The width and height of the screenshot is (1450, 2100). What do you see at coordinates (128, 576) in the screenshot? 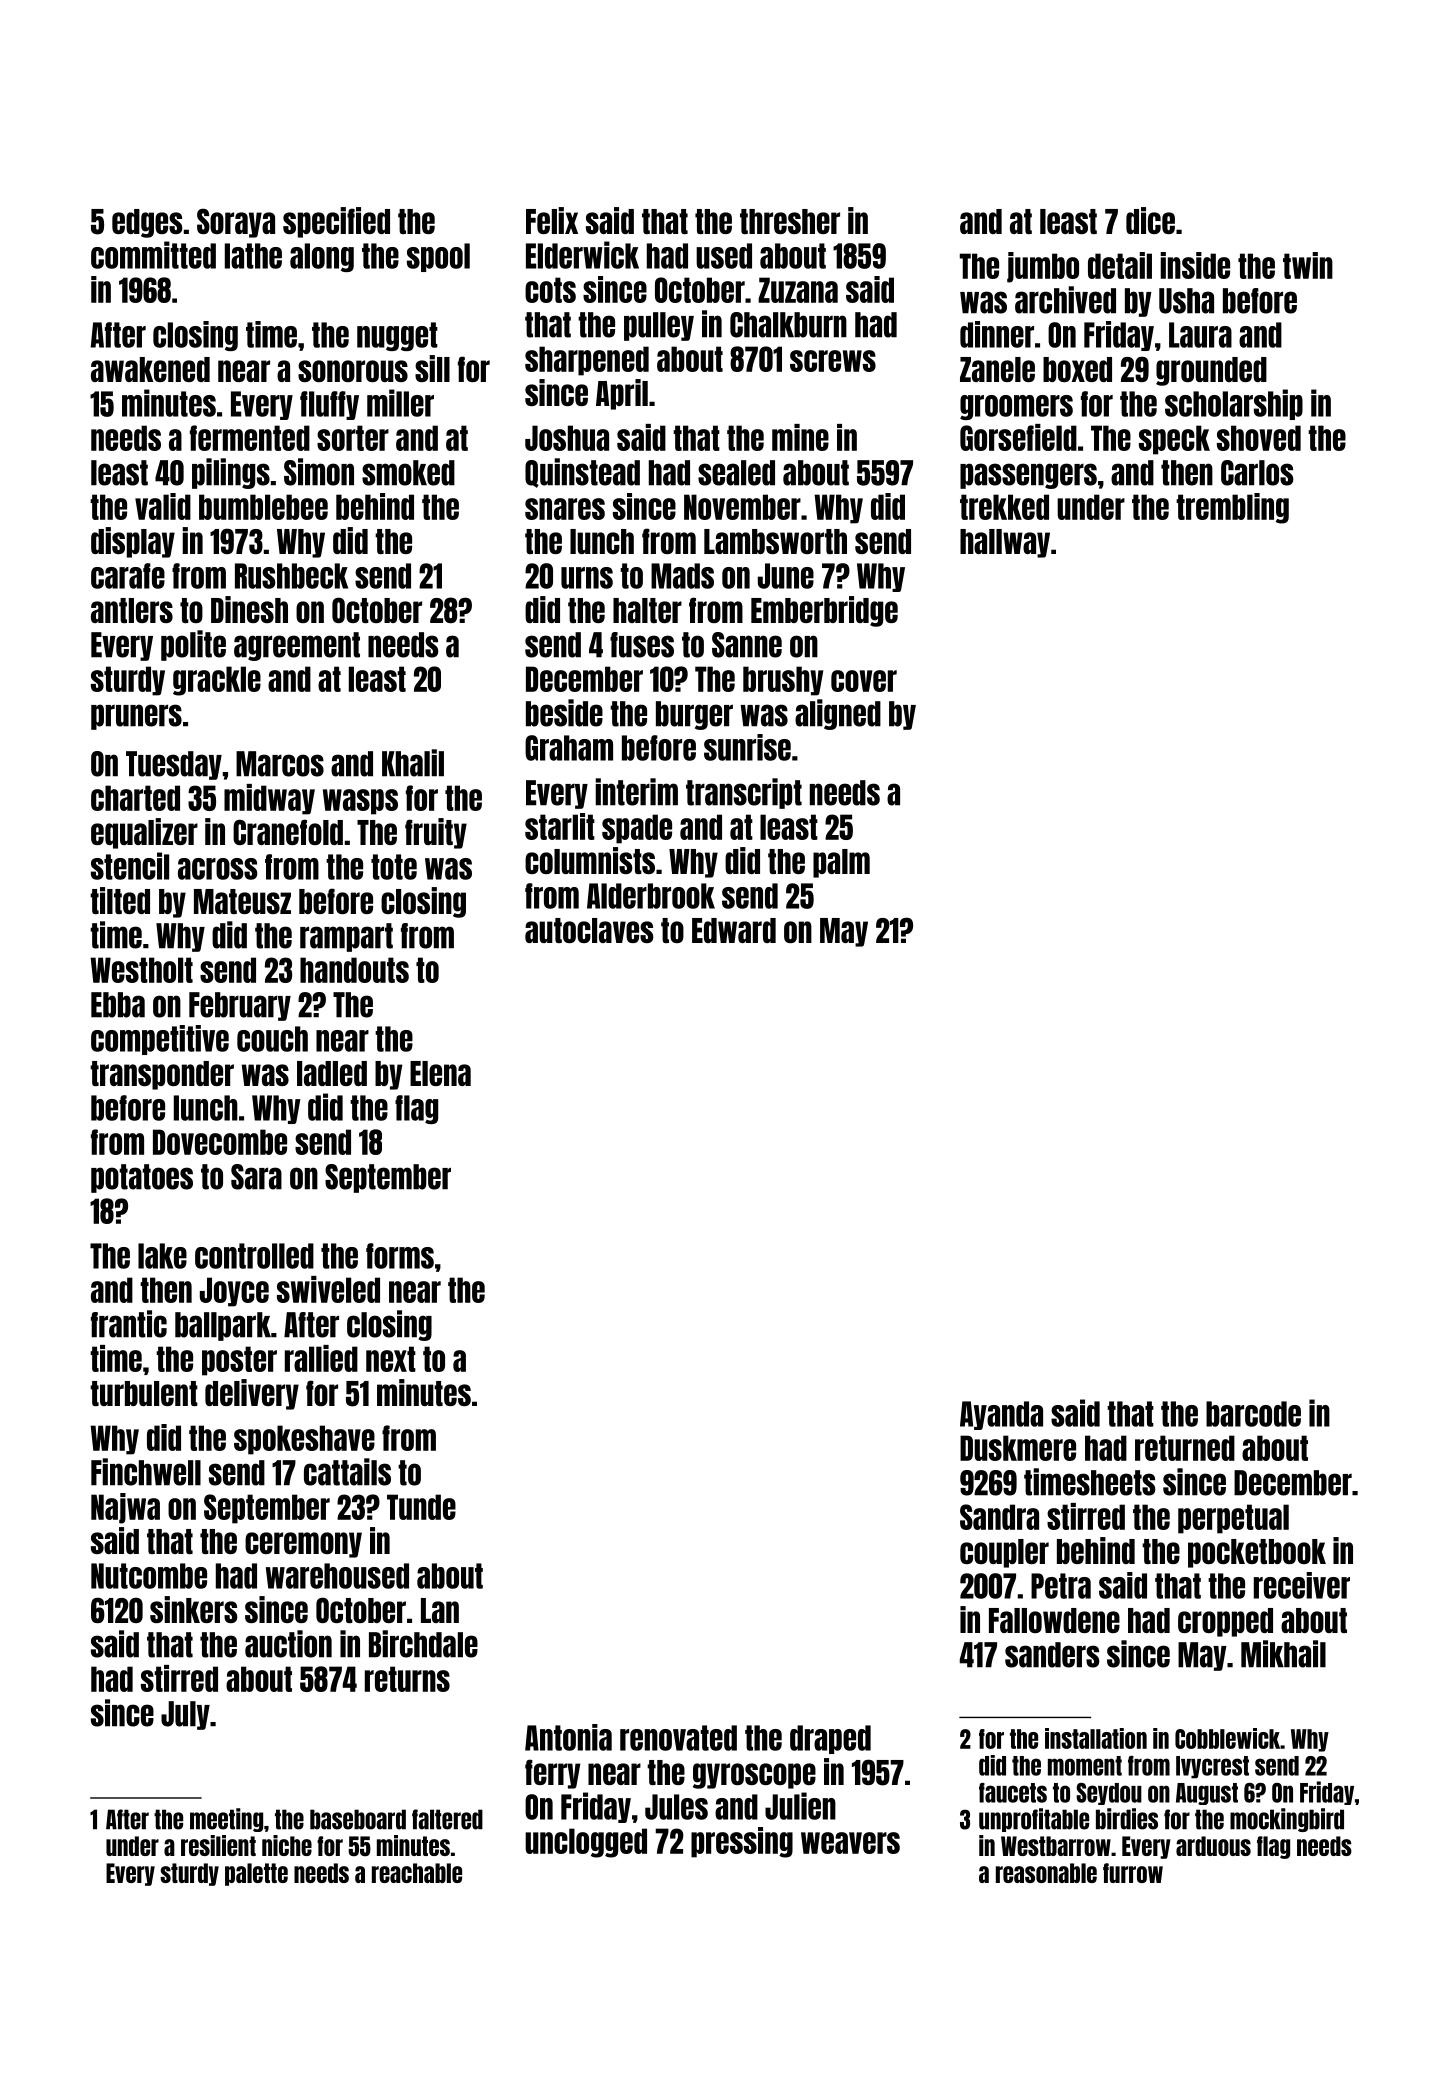
I see `carafe` at bounding box center [128, 576].
